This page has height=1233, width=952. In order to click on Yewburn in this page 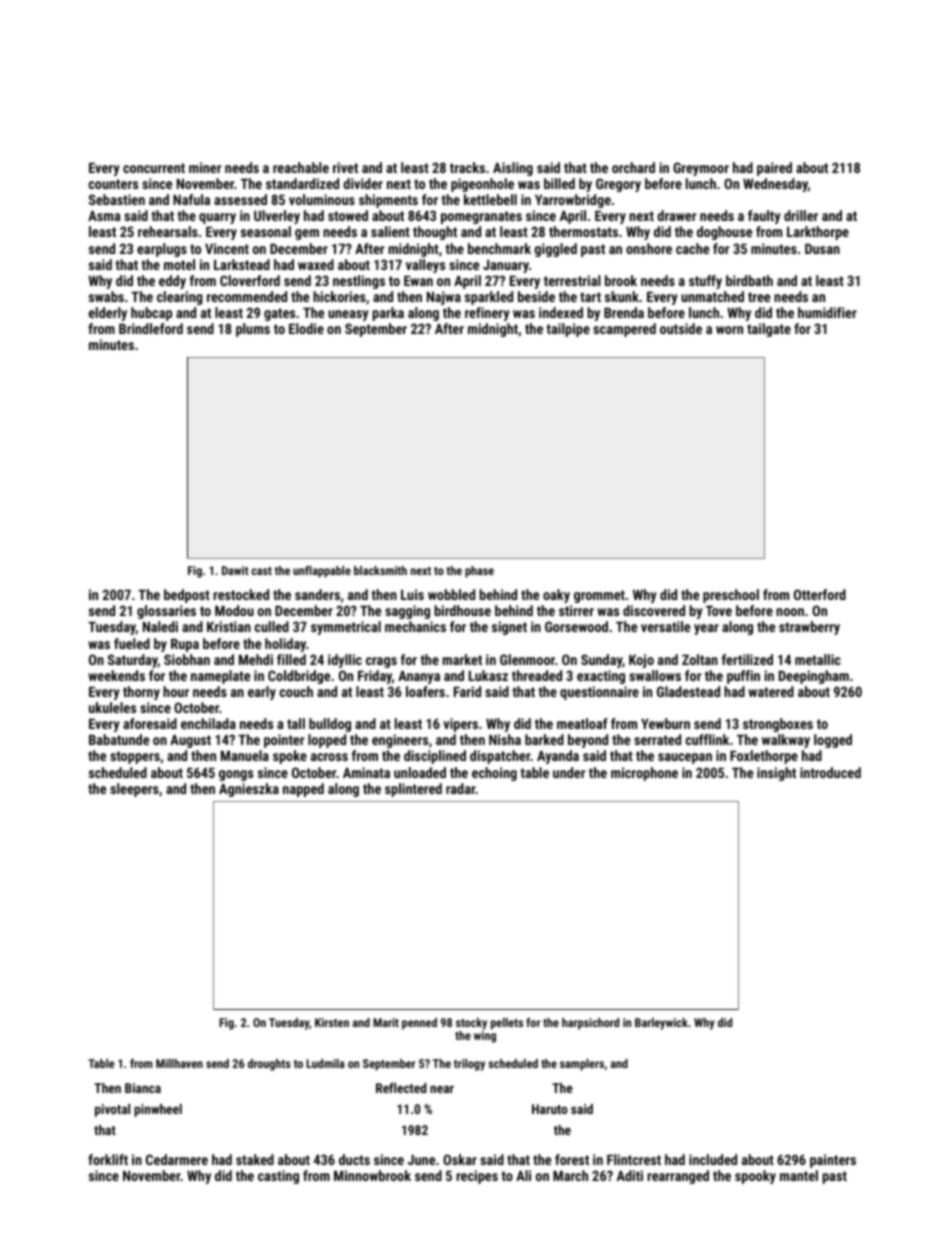, I will do `click(665, 723)`.
